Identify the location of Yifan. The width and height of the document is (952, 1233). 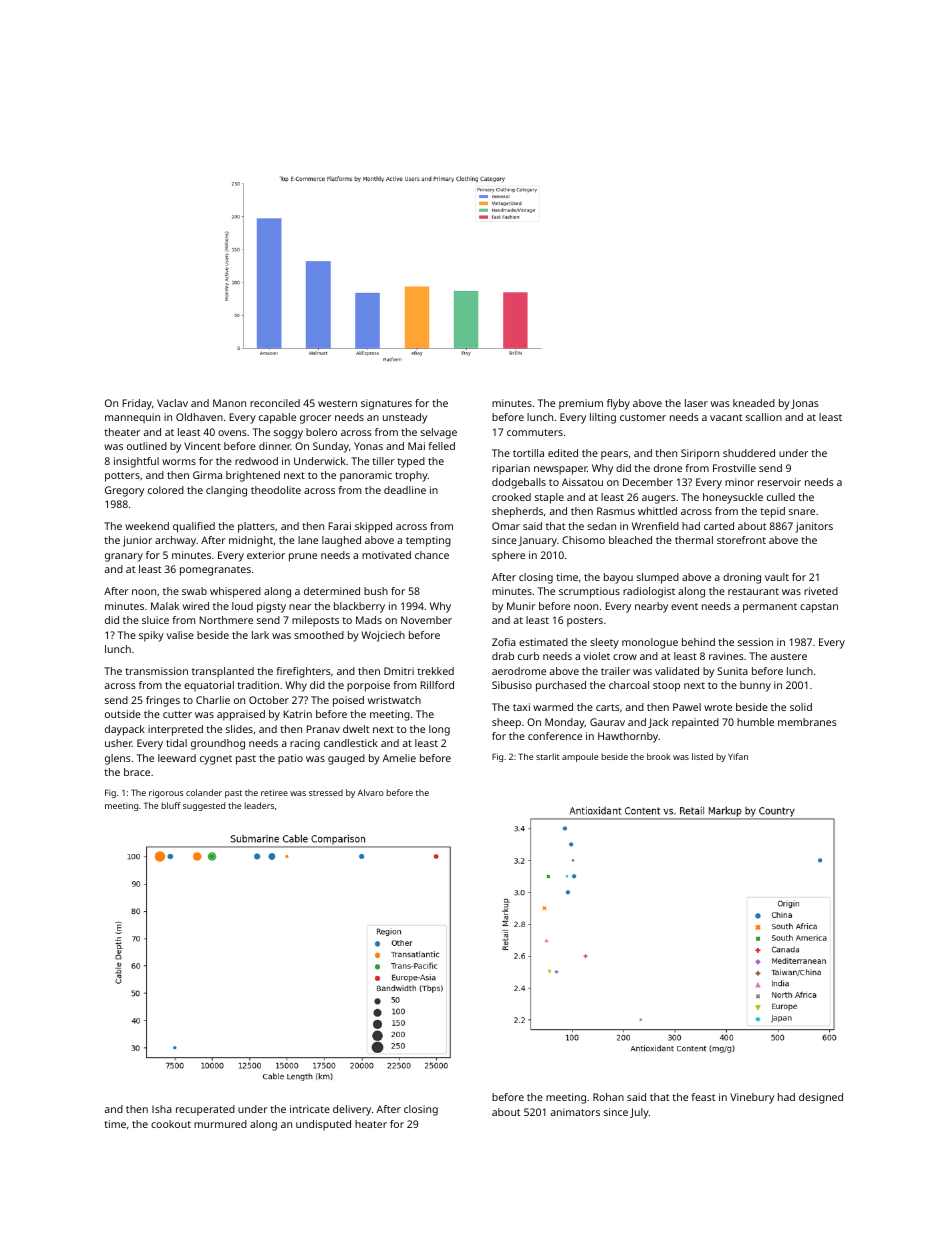
(738, 756).
